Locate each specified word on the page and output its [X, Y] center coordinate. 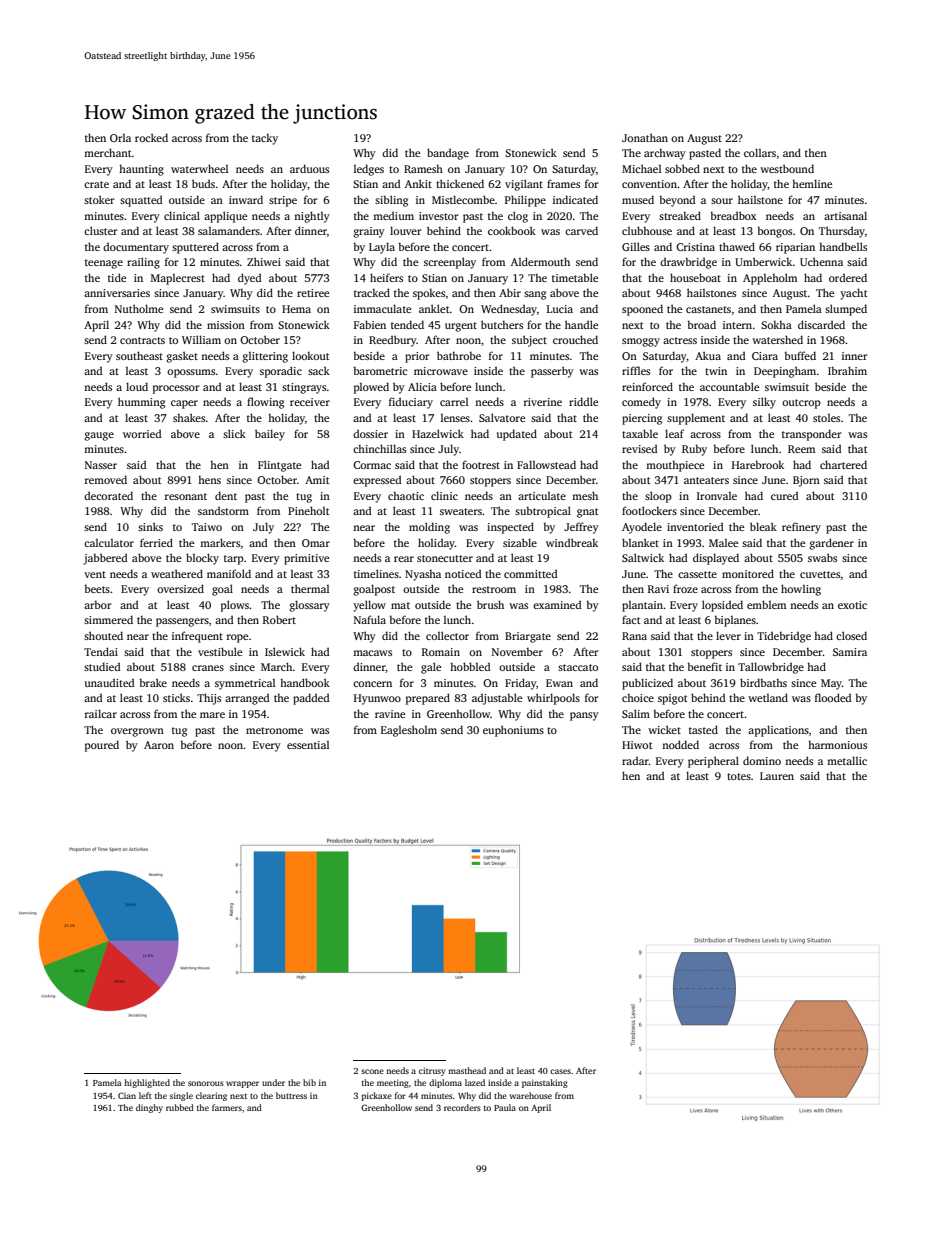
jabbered [105, 559]
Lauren [777, 776]
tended [407, 324]
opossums [191, 373]
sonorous [206, 1083]
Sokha [776, 324]
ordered [848, 277]
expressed [377, 481]
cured [784, 495]
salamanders [229, 230]
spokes [429, 294]
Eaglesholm [409, 731]
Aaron [159, 745]
